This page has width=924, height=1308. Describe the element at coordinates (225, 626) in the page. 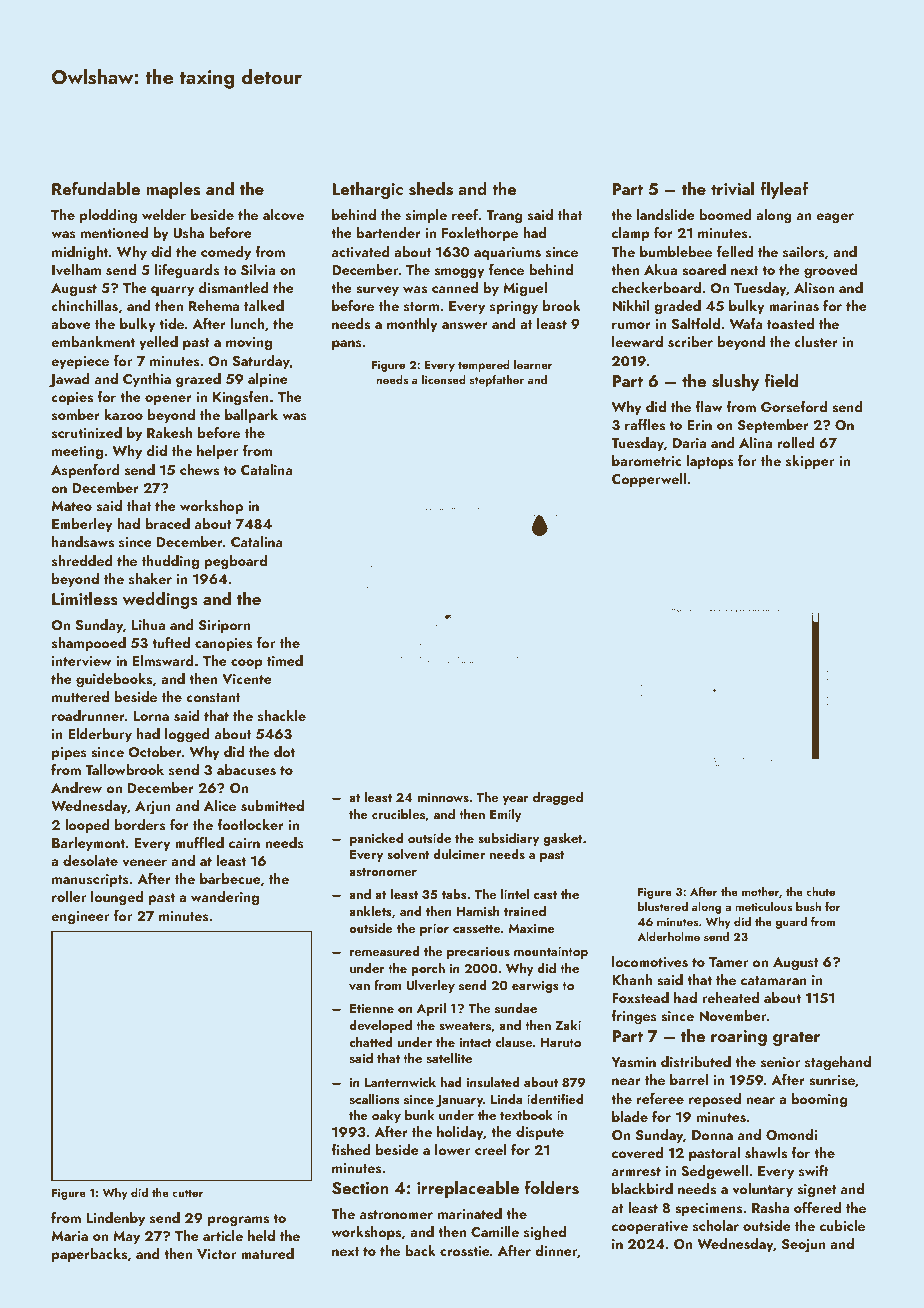

I see `Siriporn` at that location.
